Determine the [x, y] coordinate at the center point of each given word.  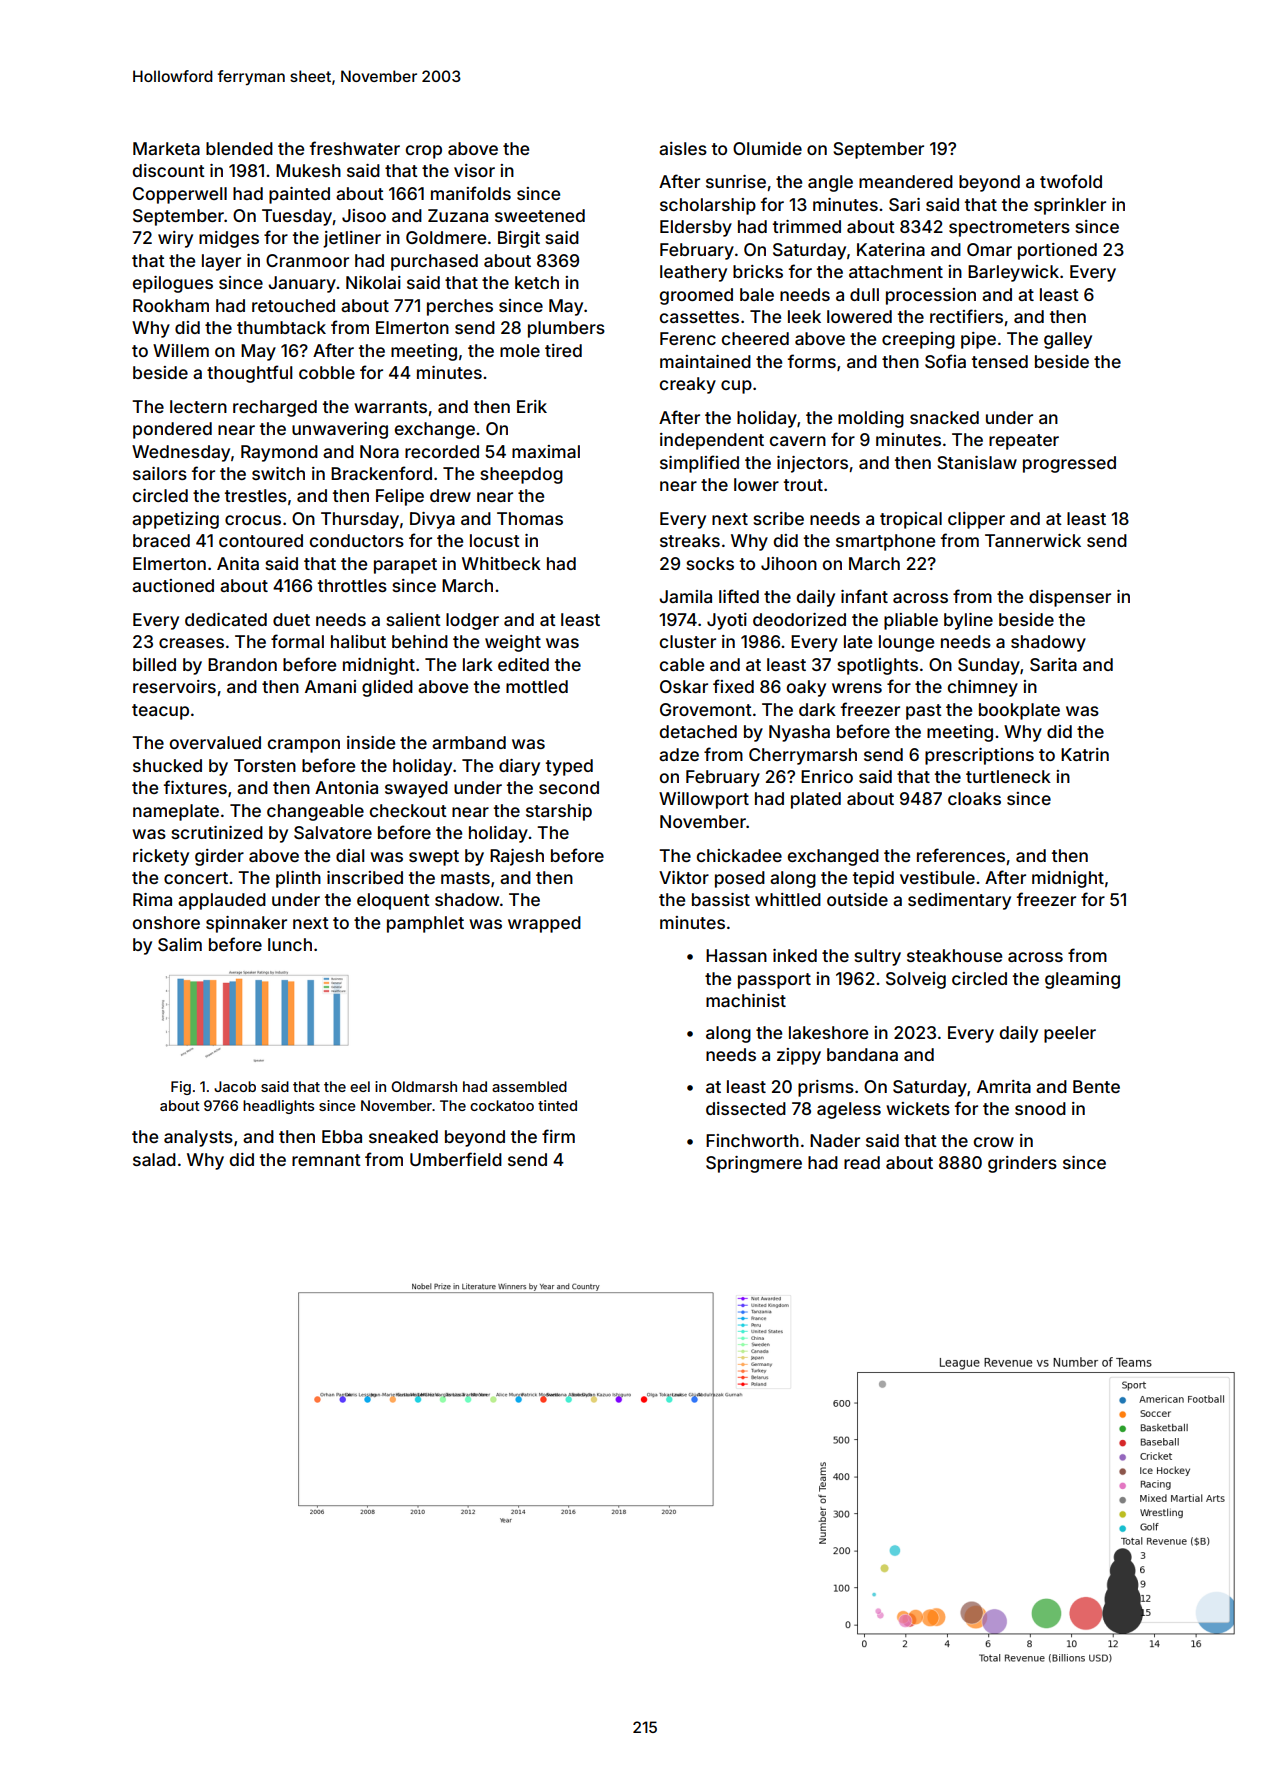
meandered [906, 181]
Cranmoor [307, 260]
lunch [290, 944]
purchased [434, 262]
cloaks [974, 798]
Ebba [342, 1136]
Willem [181, 350]
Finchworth [752, 1140]
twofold [1071, 181]
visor [474, 170]
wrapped [544, 924]
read [862, 1162]
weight [513, 643]
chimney [983, 688]
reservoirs [174, 686]
